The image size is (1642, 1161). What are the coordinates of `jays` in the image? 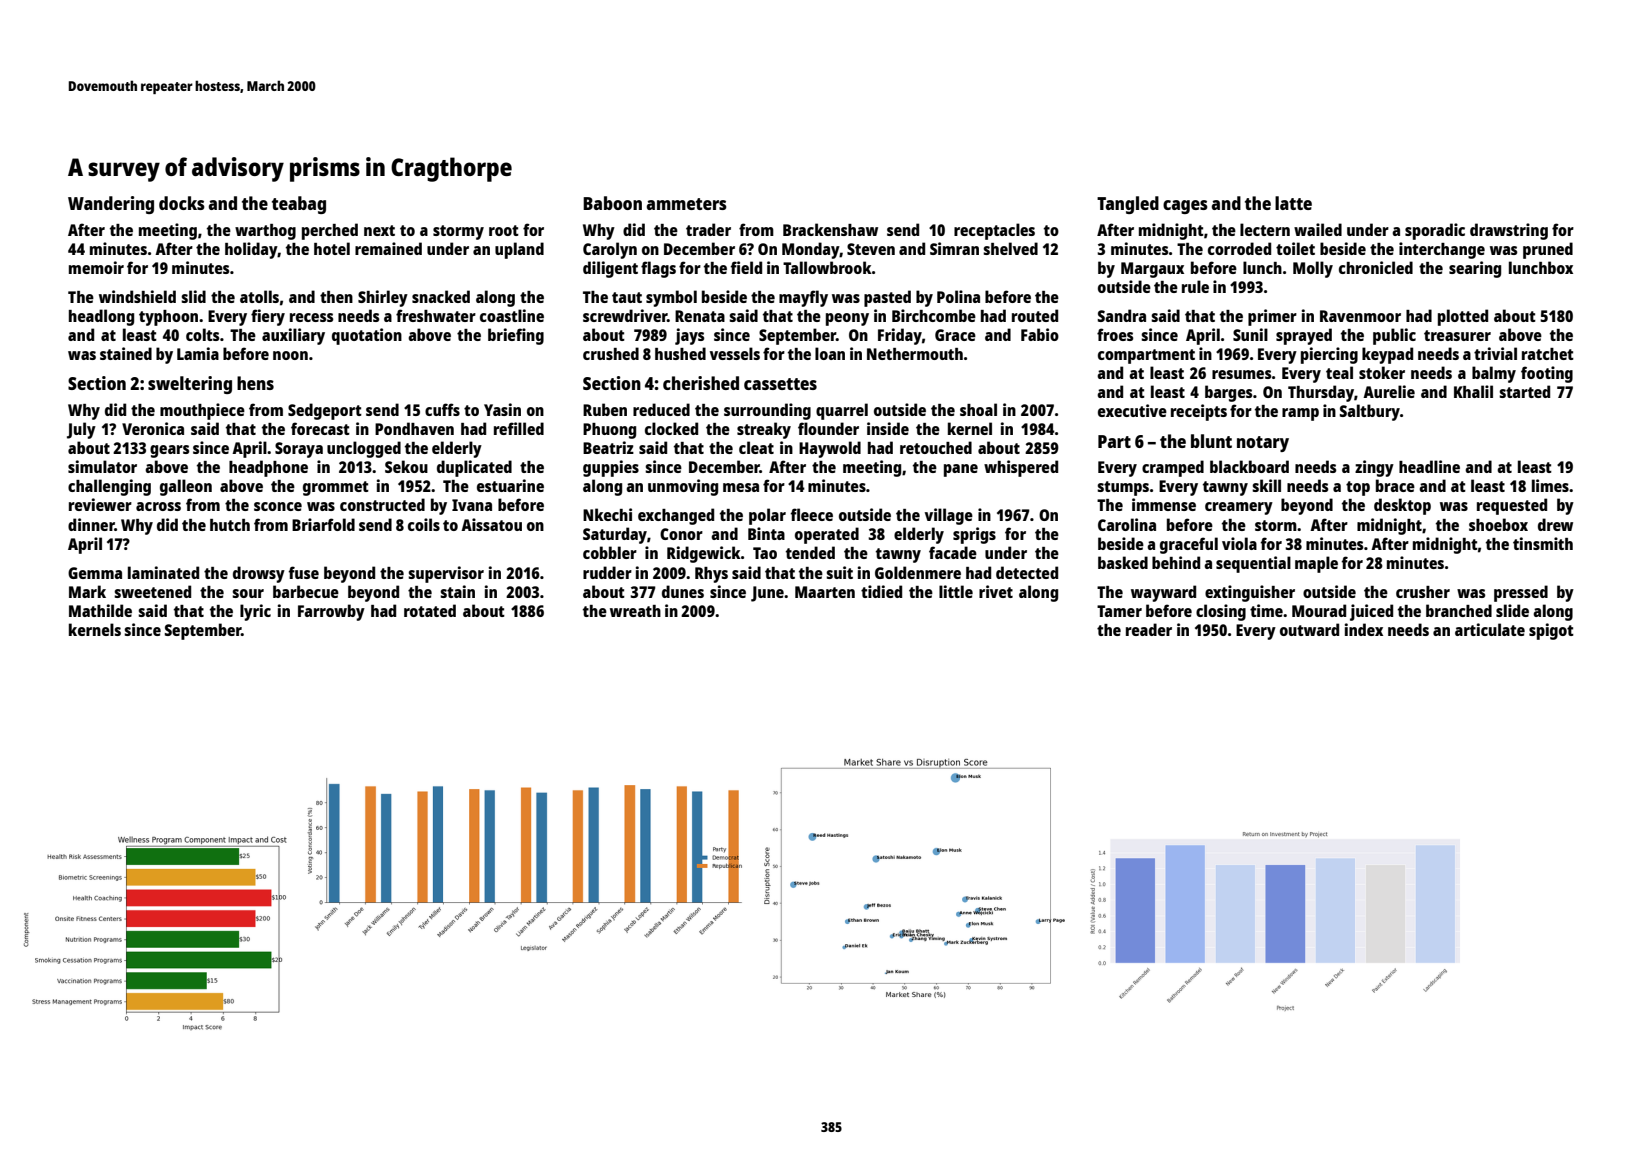 It's located at (689, 336).
